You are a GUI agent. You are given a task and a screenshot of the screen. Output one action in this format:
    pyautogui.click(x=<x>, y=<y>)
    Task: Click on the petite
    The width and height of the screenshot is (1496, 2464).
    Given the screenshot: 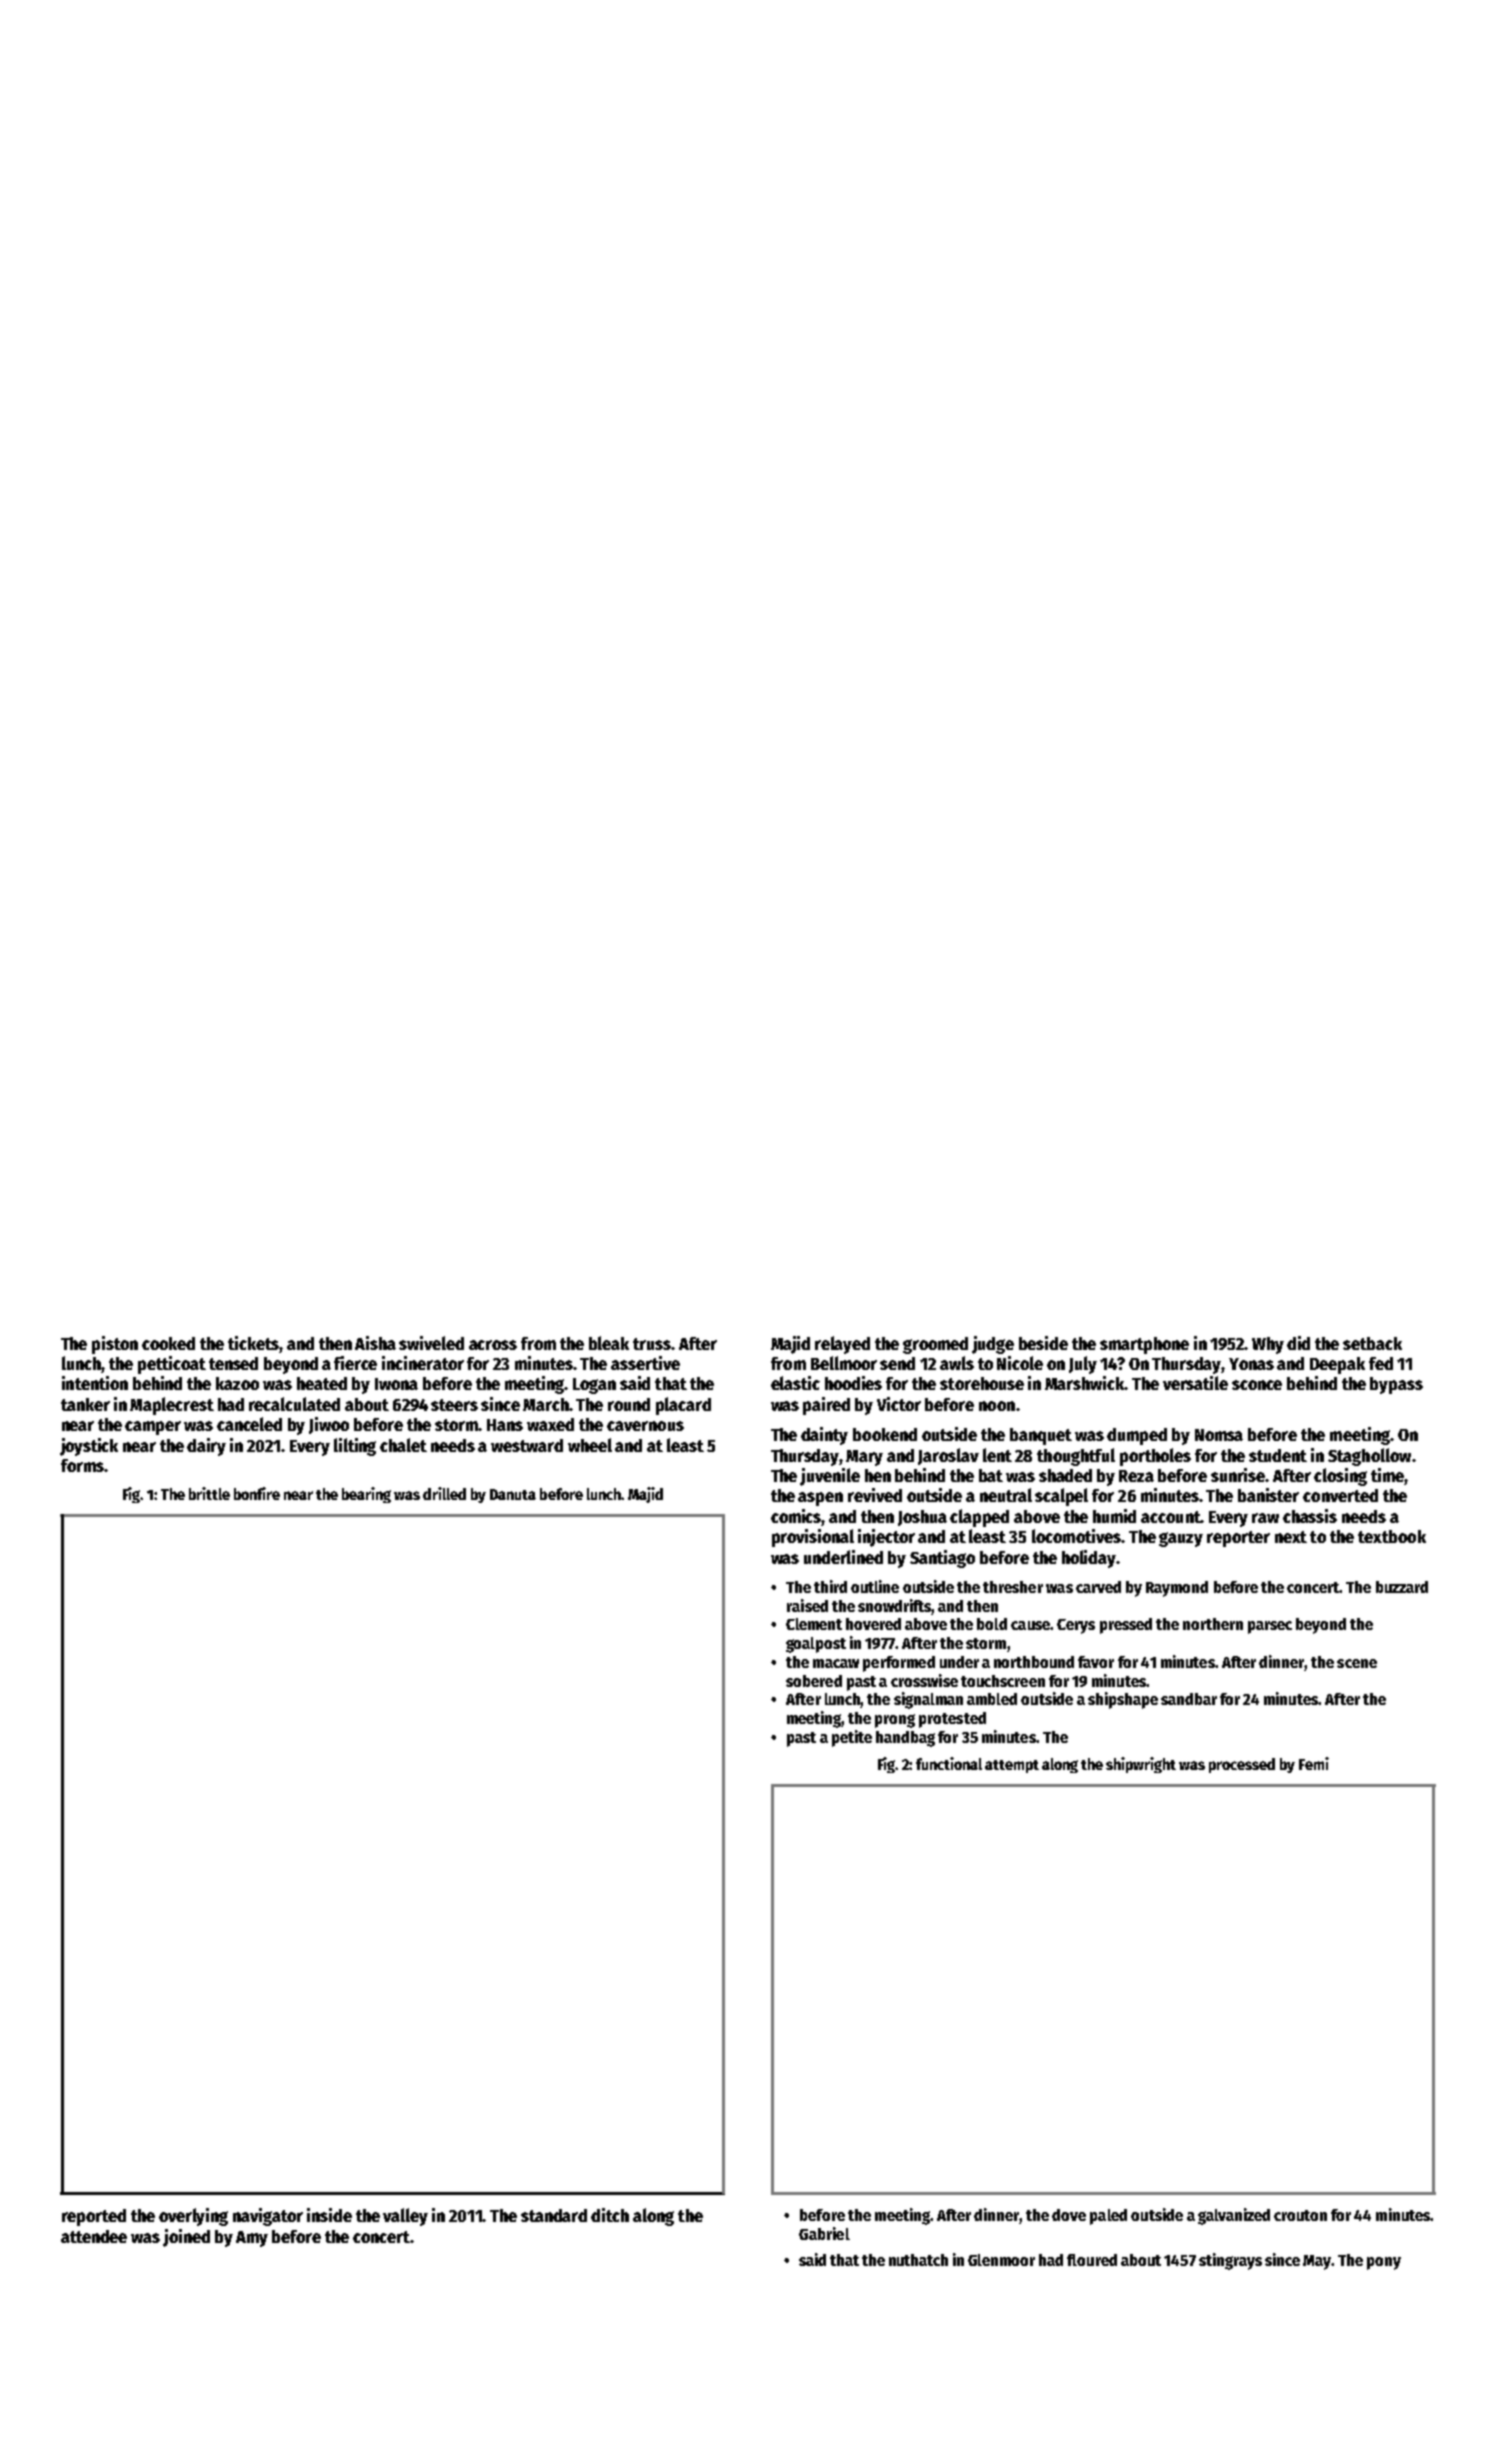 What is the action you would take?
    pyautogui.click(x=852, y=1738)
